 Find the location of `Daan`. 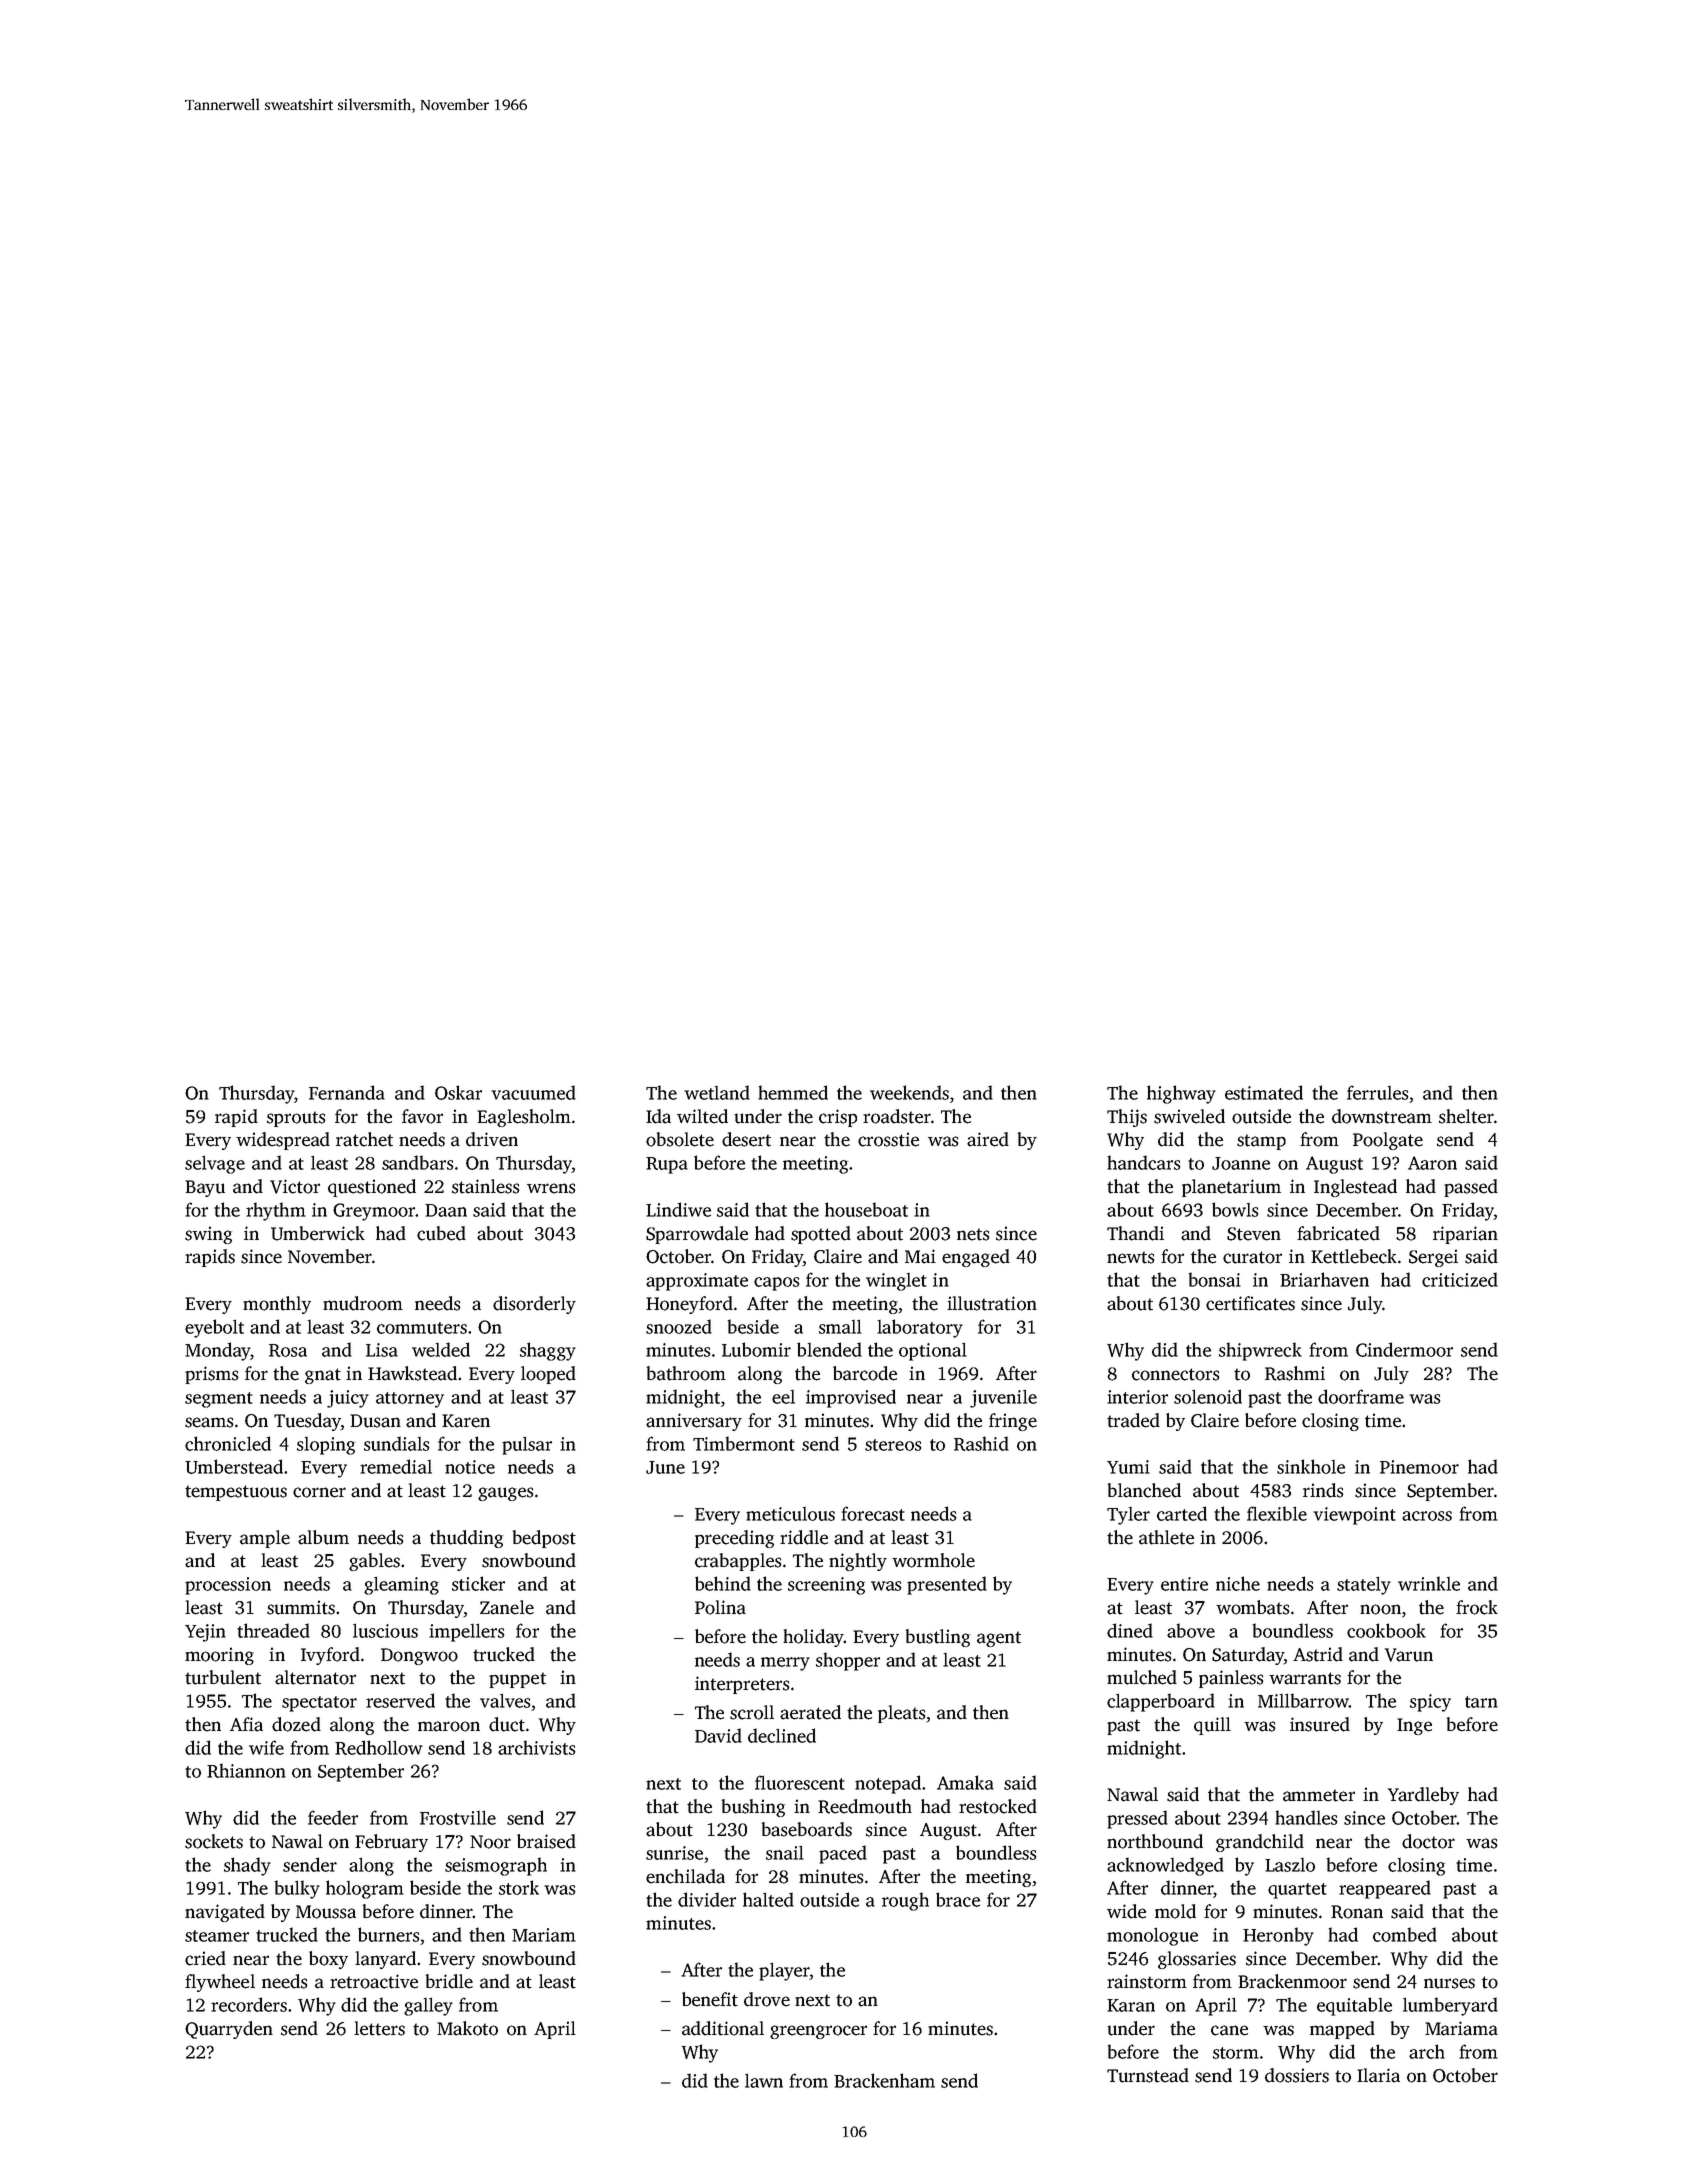

Daan is located at coordinates (446, 1210).
